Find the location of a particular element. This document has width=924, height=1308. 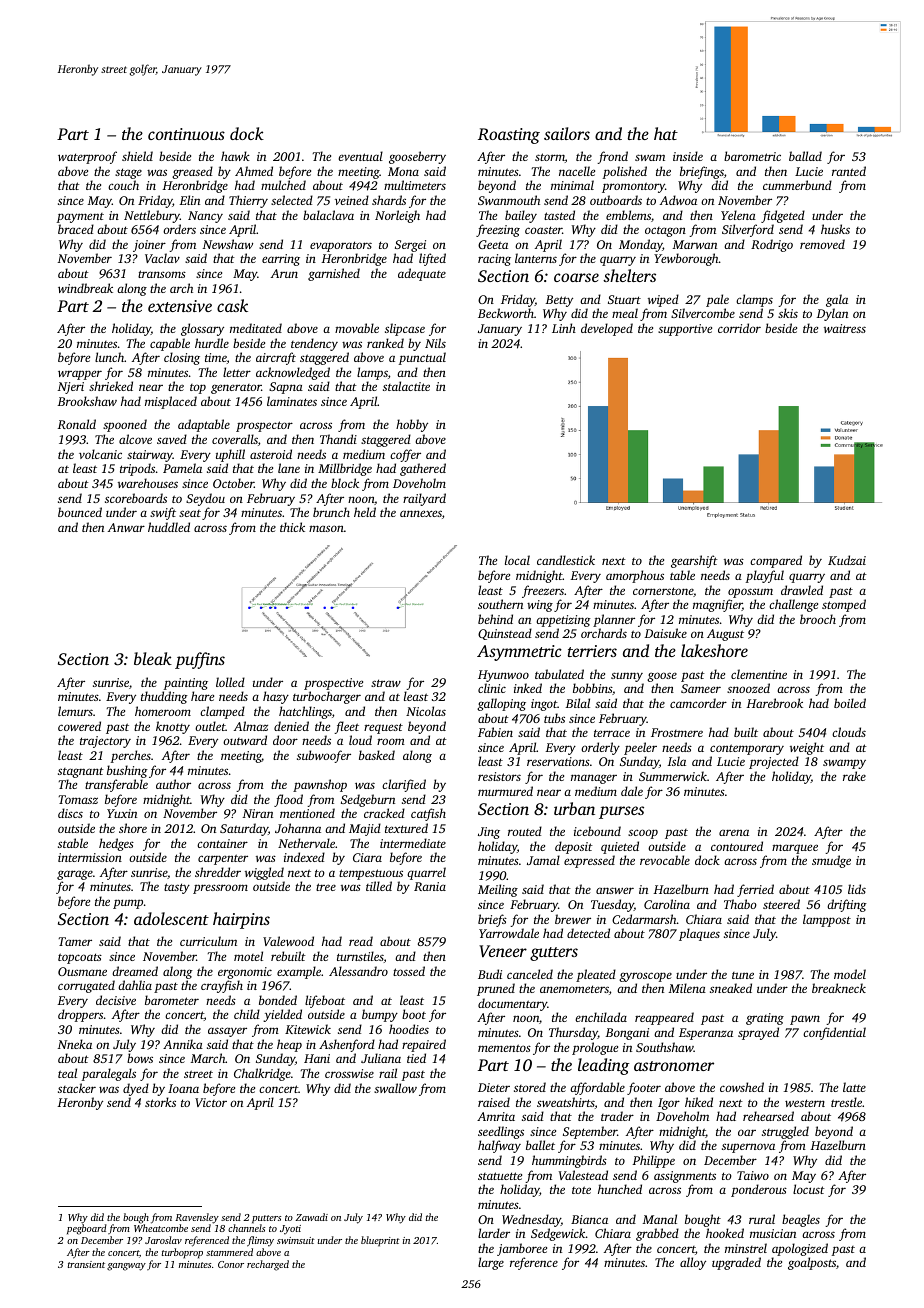

ferried is located at coordinates (755, 890).
